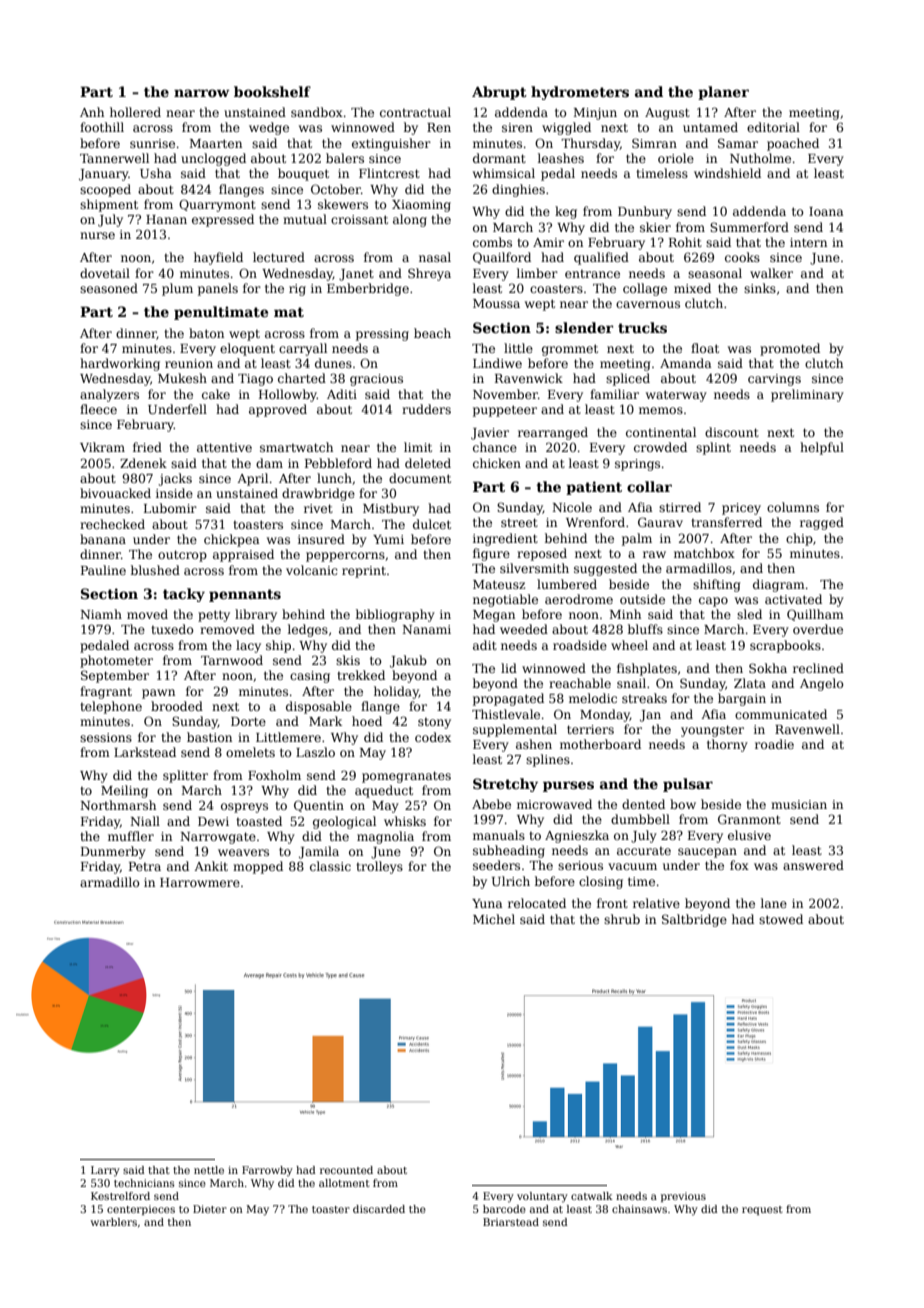 The height and width of the screenshot is (1308, 924). Describe the element at coordinates (771, 273) in the screenshot. I see `walker` at that location.
